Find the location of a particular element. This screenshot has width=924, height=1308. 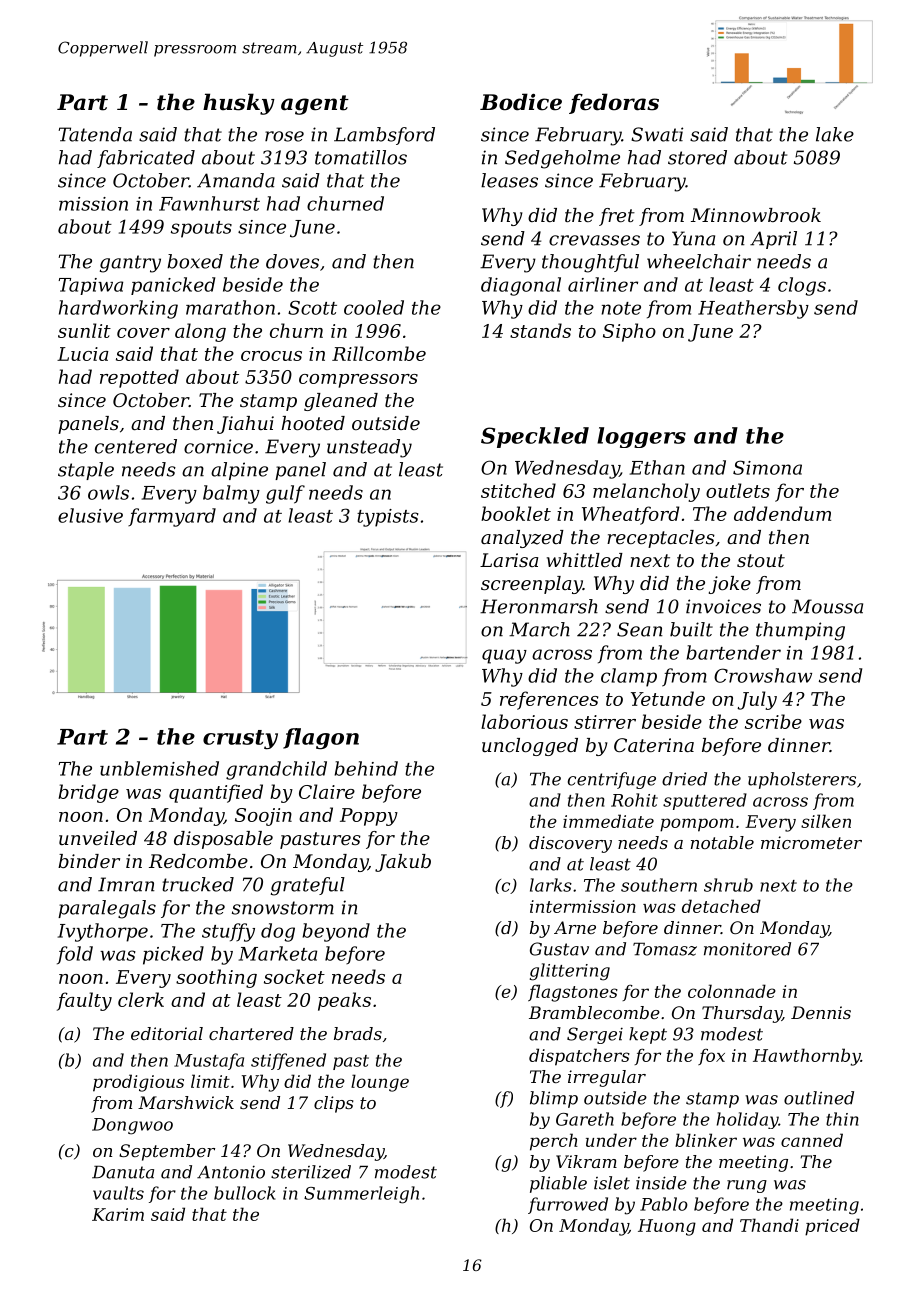

colonnade is located at coordinates (732, 991).
